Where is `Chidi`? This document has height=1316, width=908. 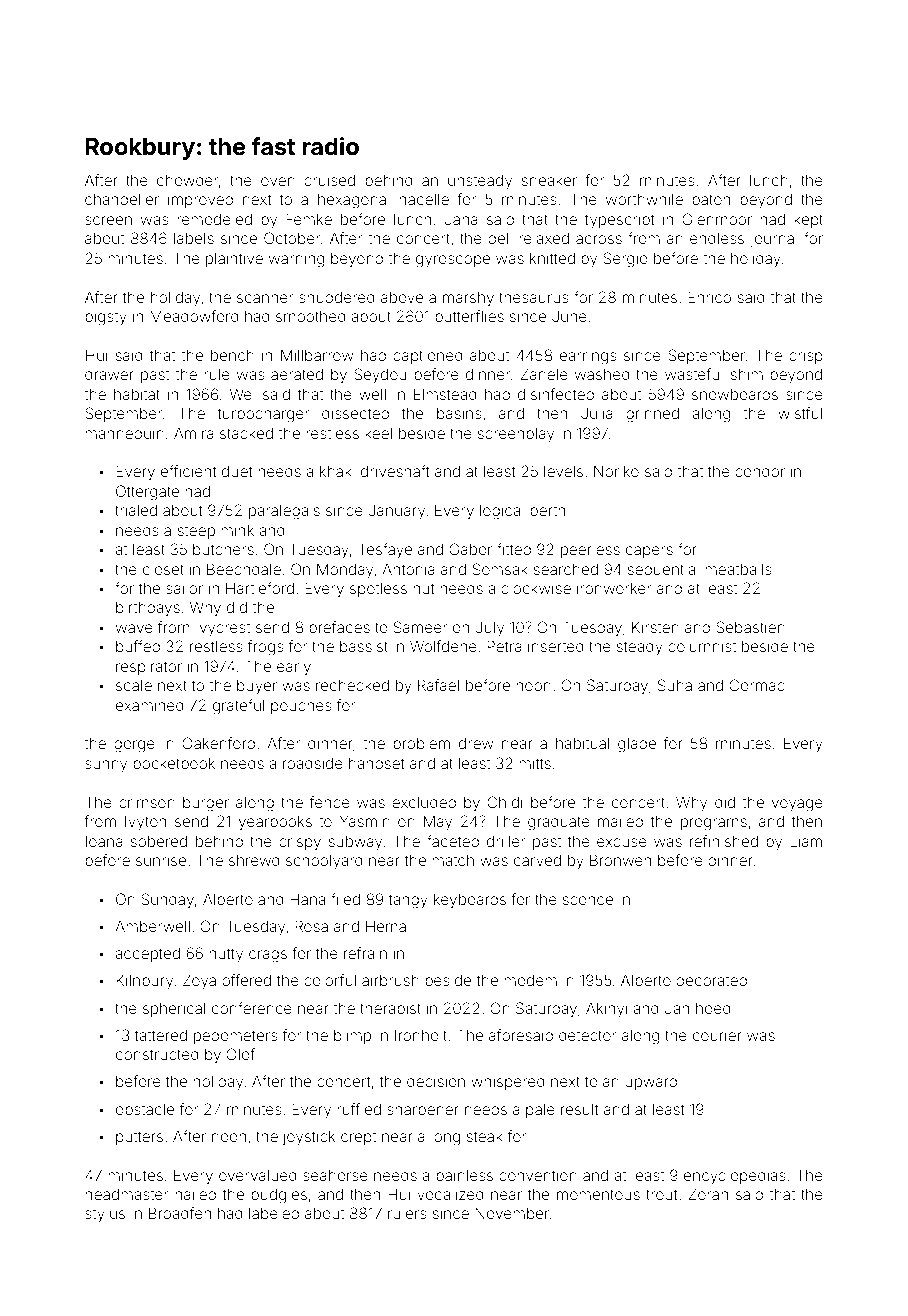
Chidi is located at coordinates (504, 802).
